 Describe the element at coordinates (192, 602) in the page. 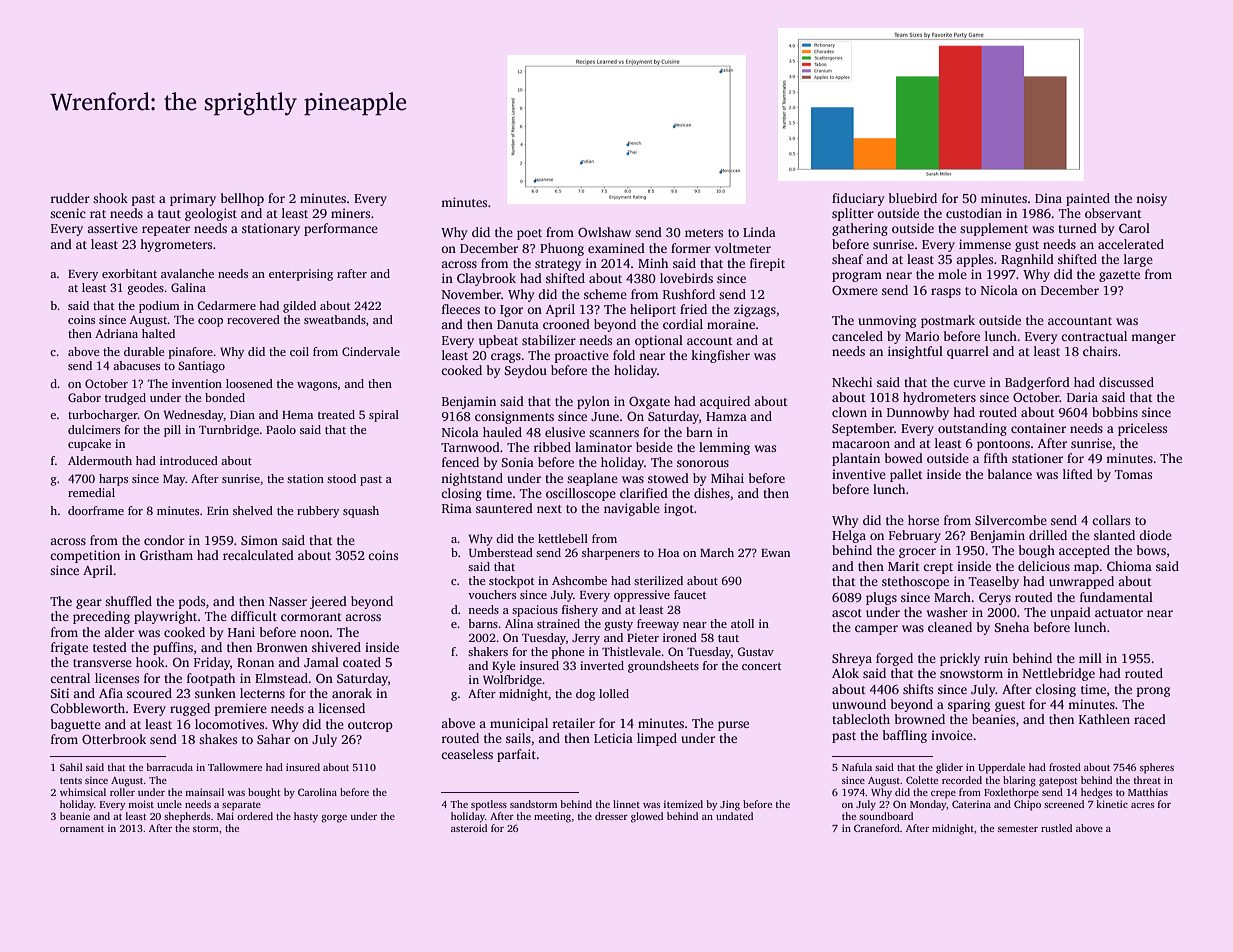

I see `pods` at that location.
